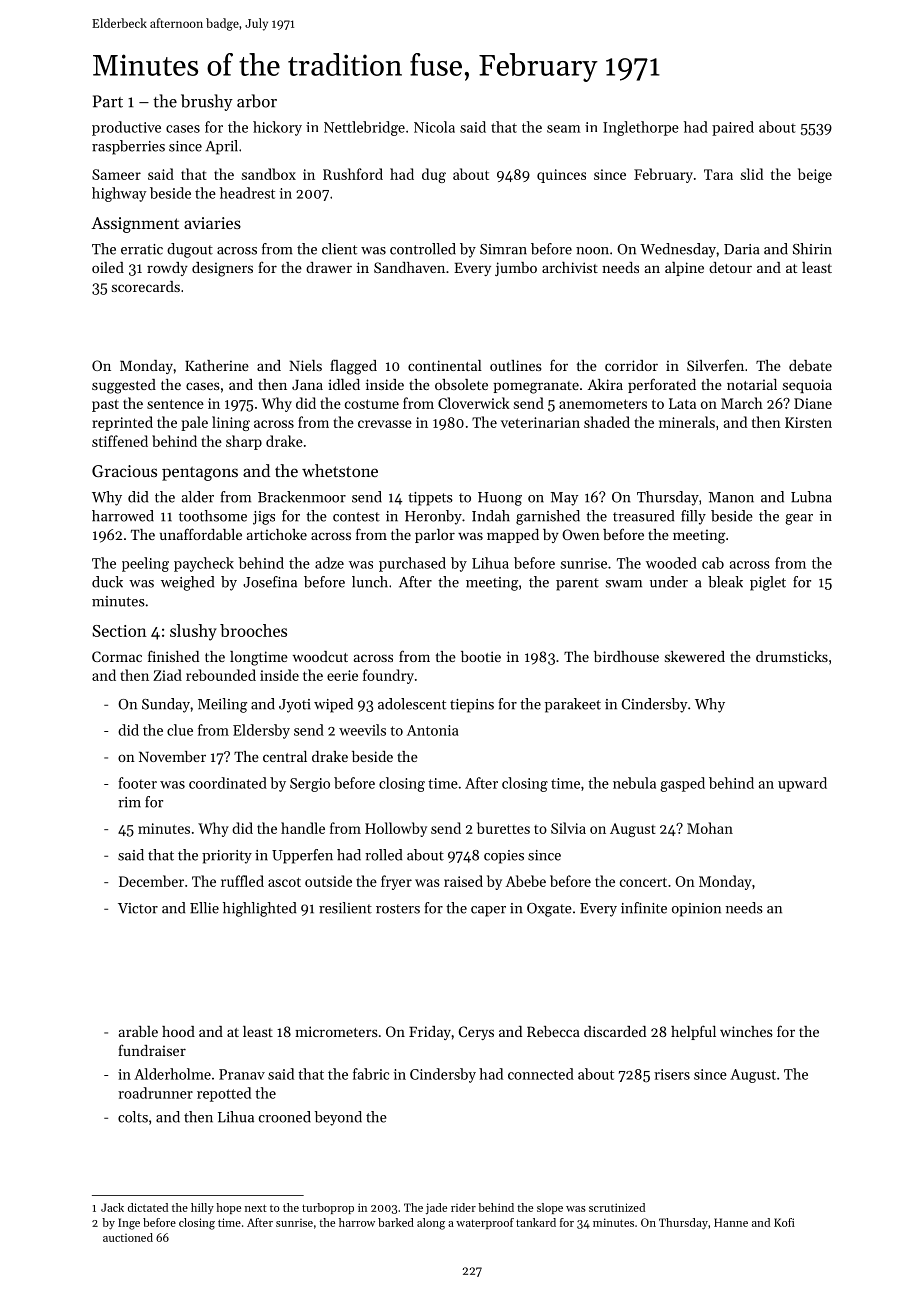 This screenshot has height=1308, width=924. What do you see at coordinates (119, 194) in the screenshot?
I see `highway` at bounding box center [119, 194].
